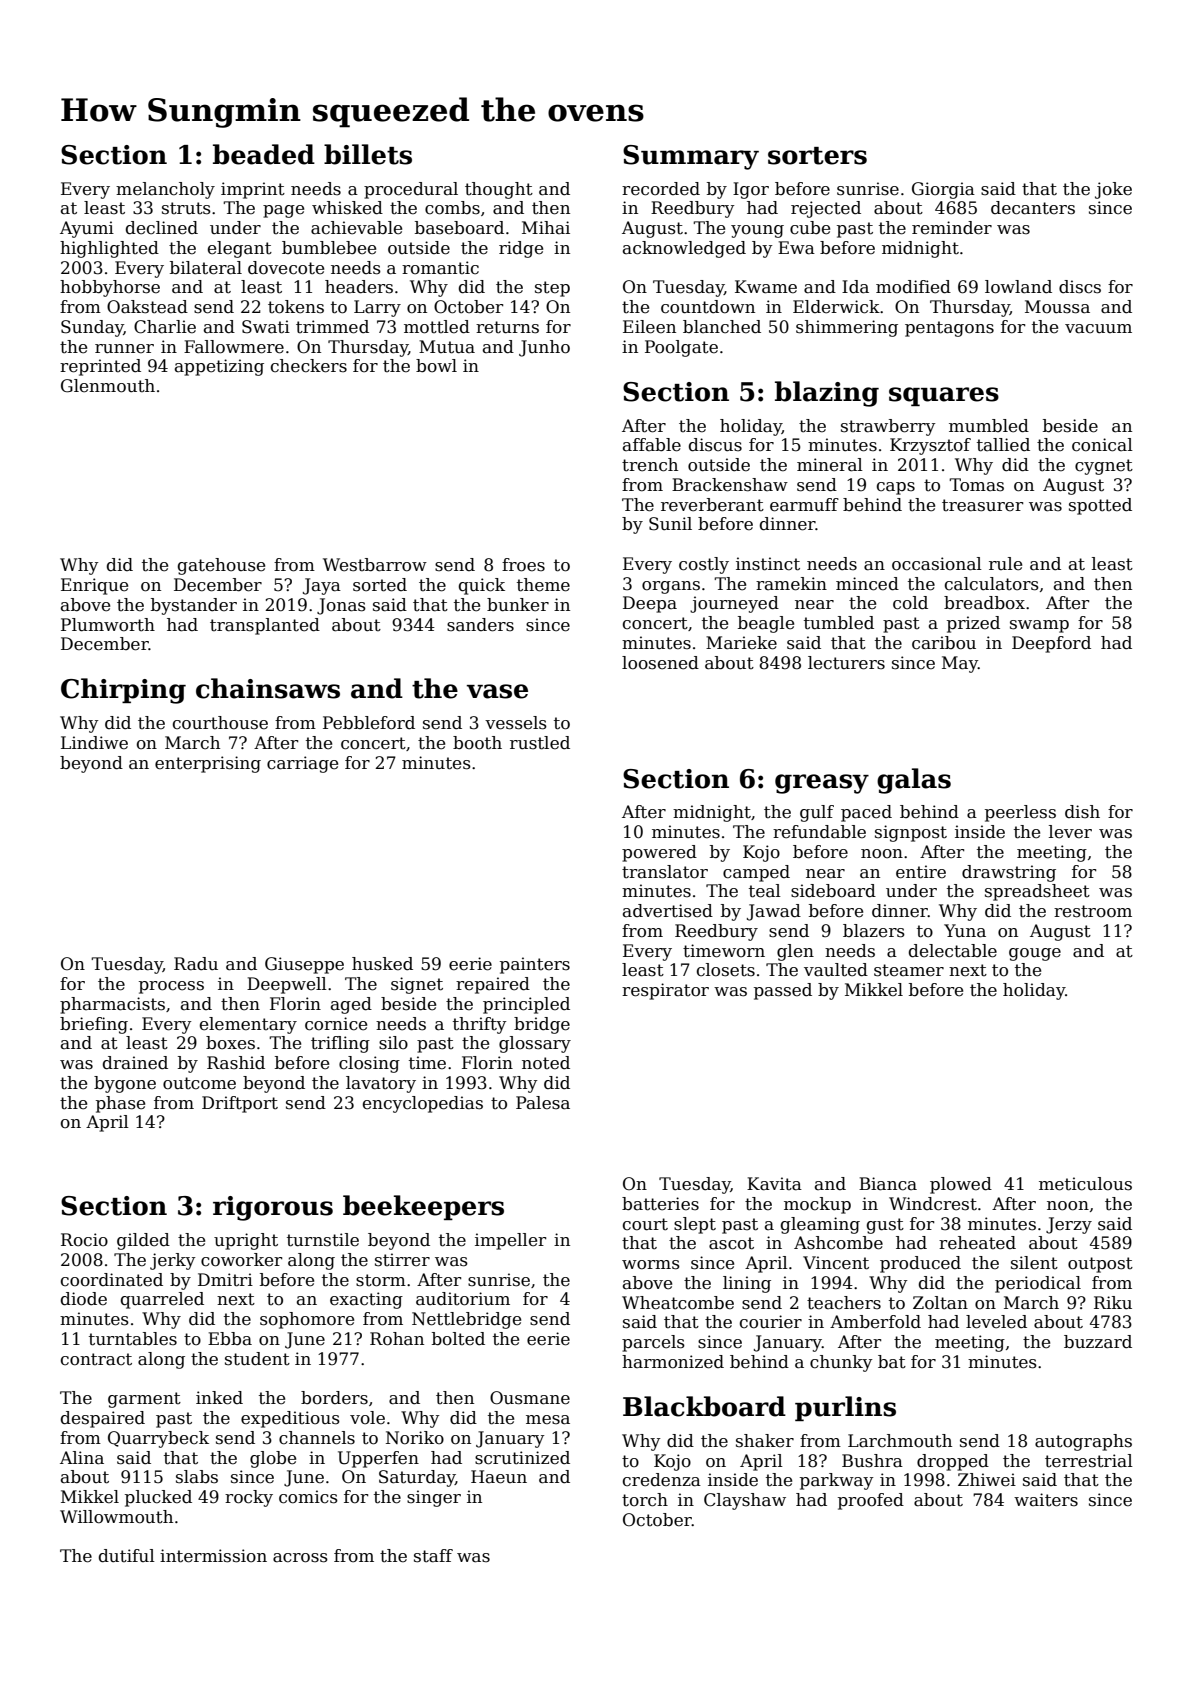  I want to click on peerless, so click(1020, 813).
